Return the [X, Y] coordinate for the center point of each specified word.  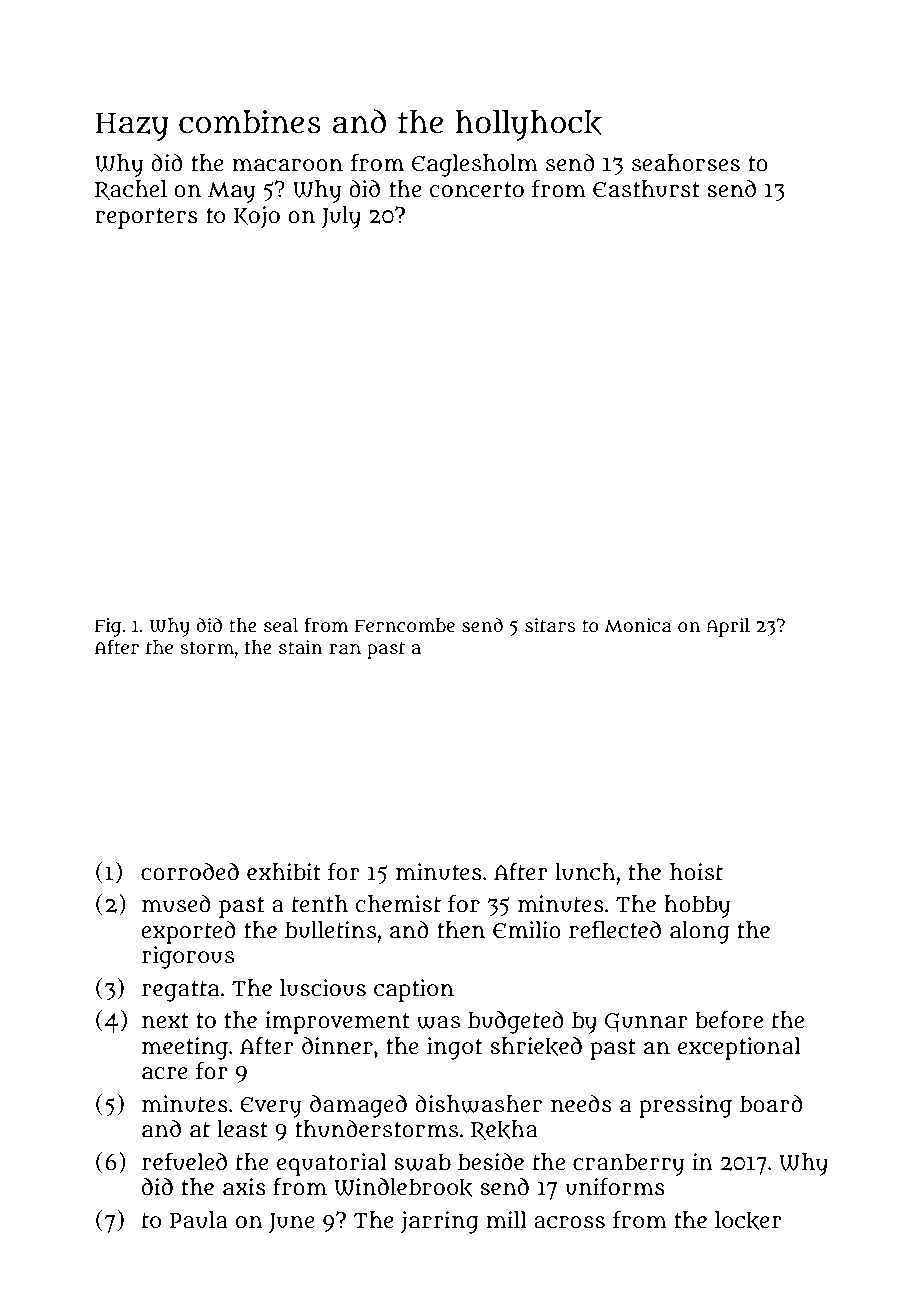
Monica [638, 625]
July [341, 217]
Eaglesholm [475, 165]
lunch [585, 872]
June [292, 1223]
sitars [550, 625]
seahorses [686, 163]
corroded [190, 872]
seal [281, 625]
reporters [146, 218]
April [728, 627]
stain [301, 647]
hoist [696, 872]
